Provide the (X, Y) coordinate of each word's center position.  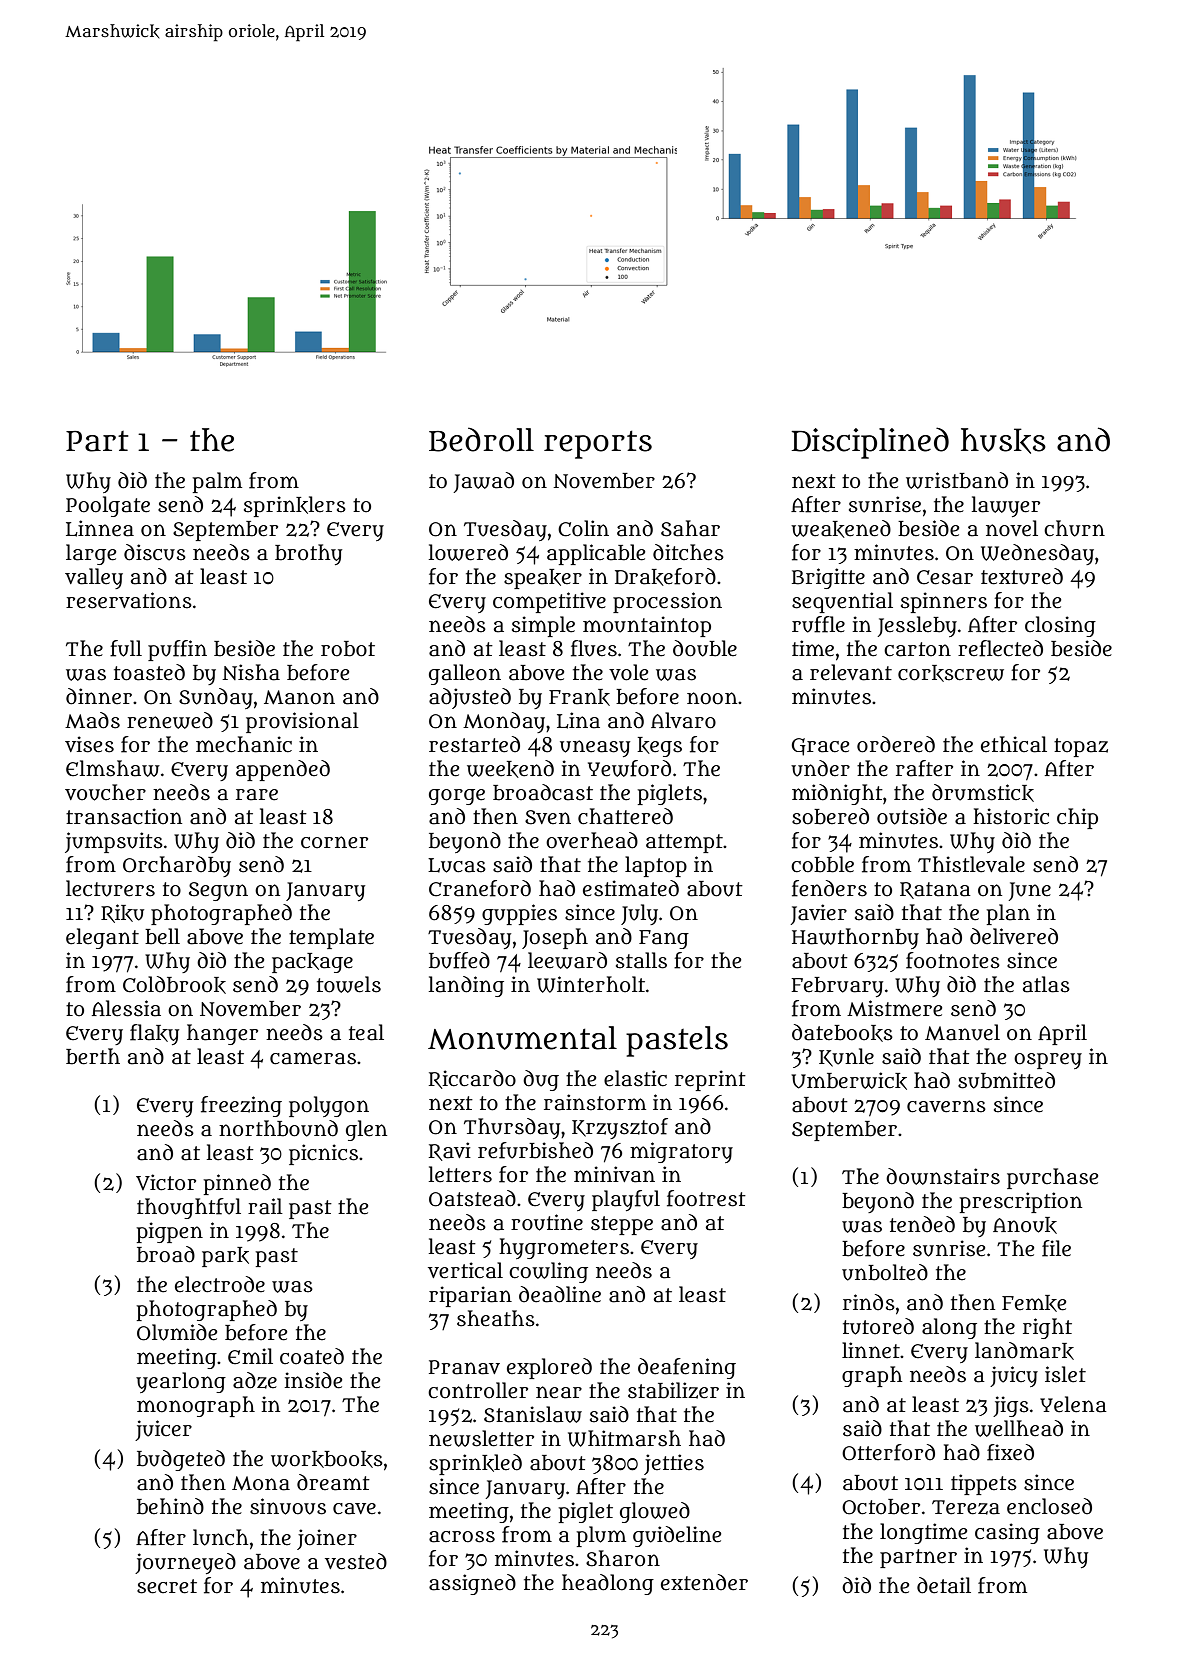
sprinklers (295, 506)
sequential (842, 602)
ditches (688, 552)
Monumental (522, 1038)
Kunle (846, 1057)
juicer (163, 1430)
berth (93, 1056)
